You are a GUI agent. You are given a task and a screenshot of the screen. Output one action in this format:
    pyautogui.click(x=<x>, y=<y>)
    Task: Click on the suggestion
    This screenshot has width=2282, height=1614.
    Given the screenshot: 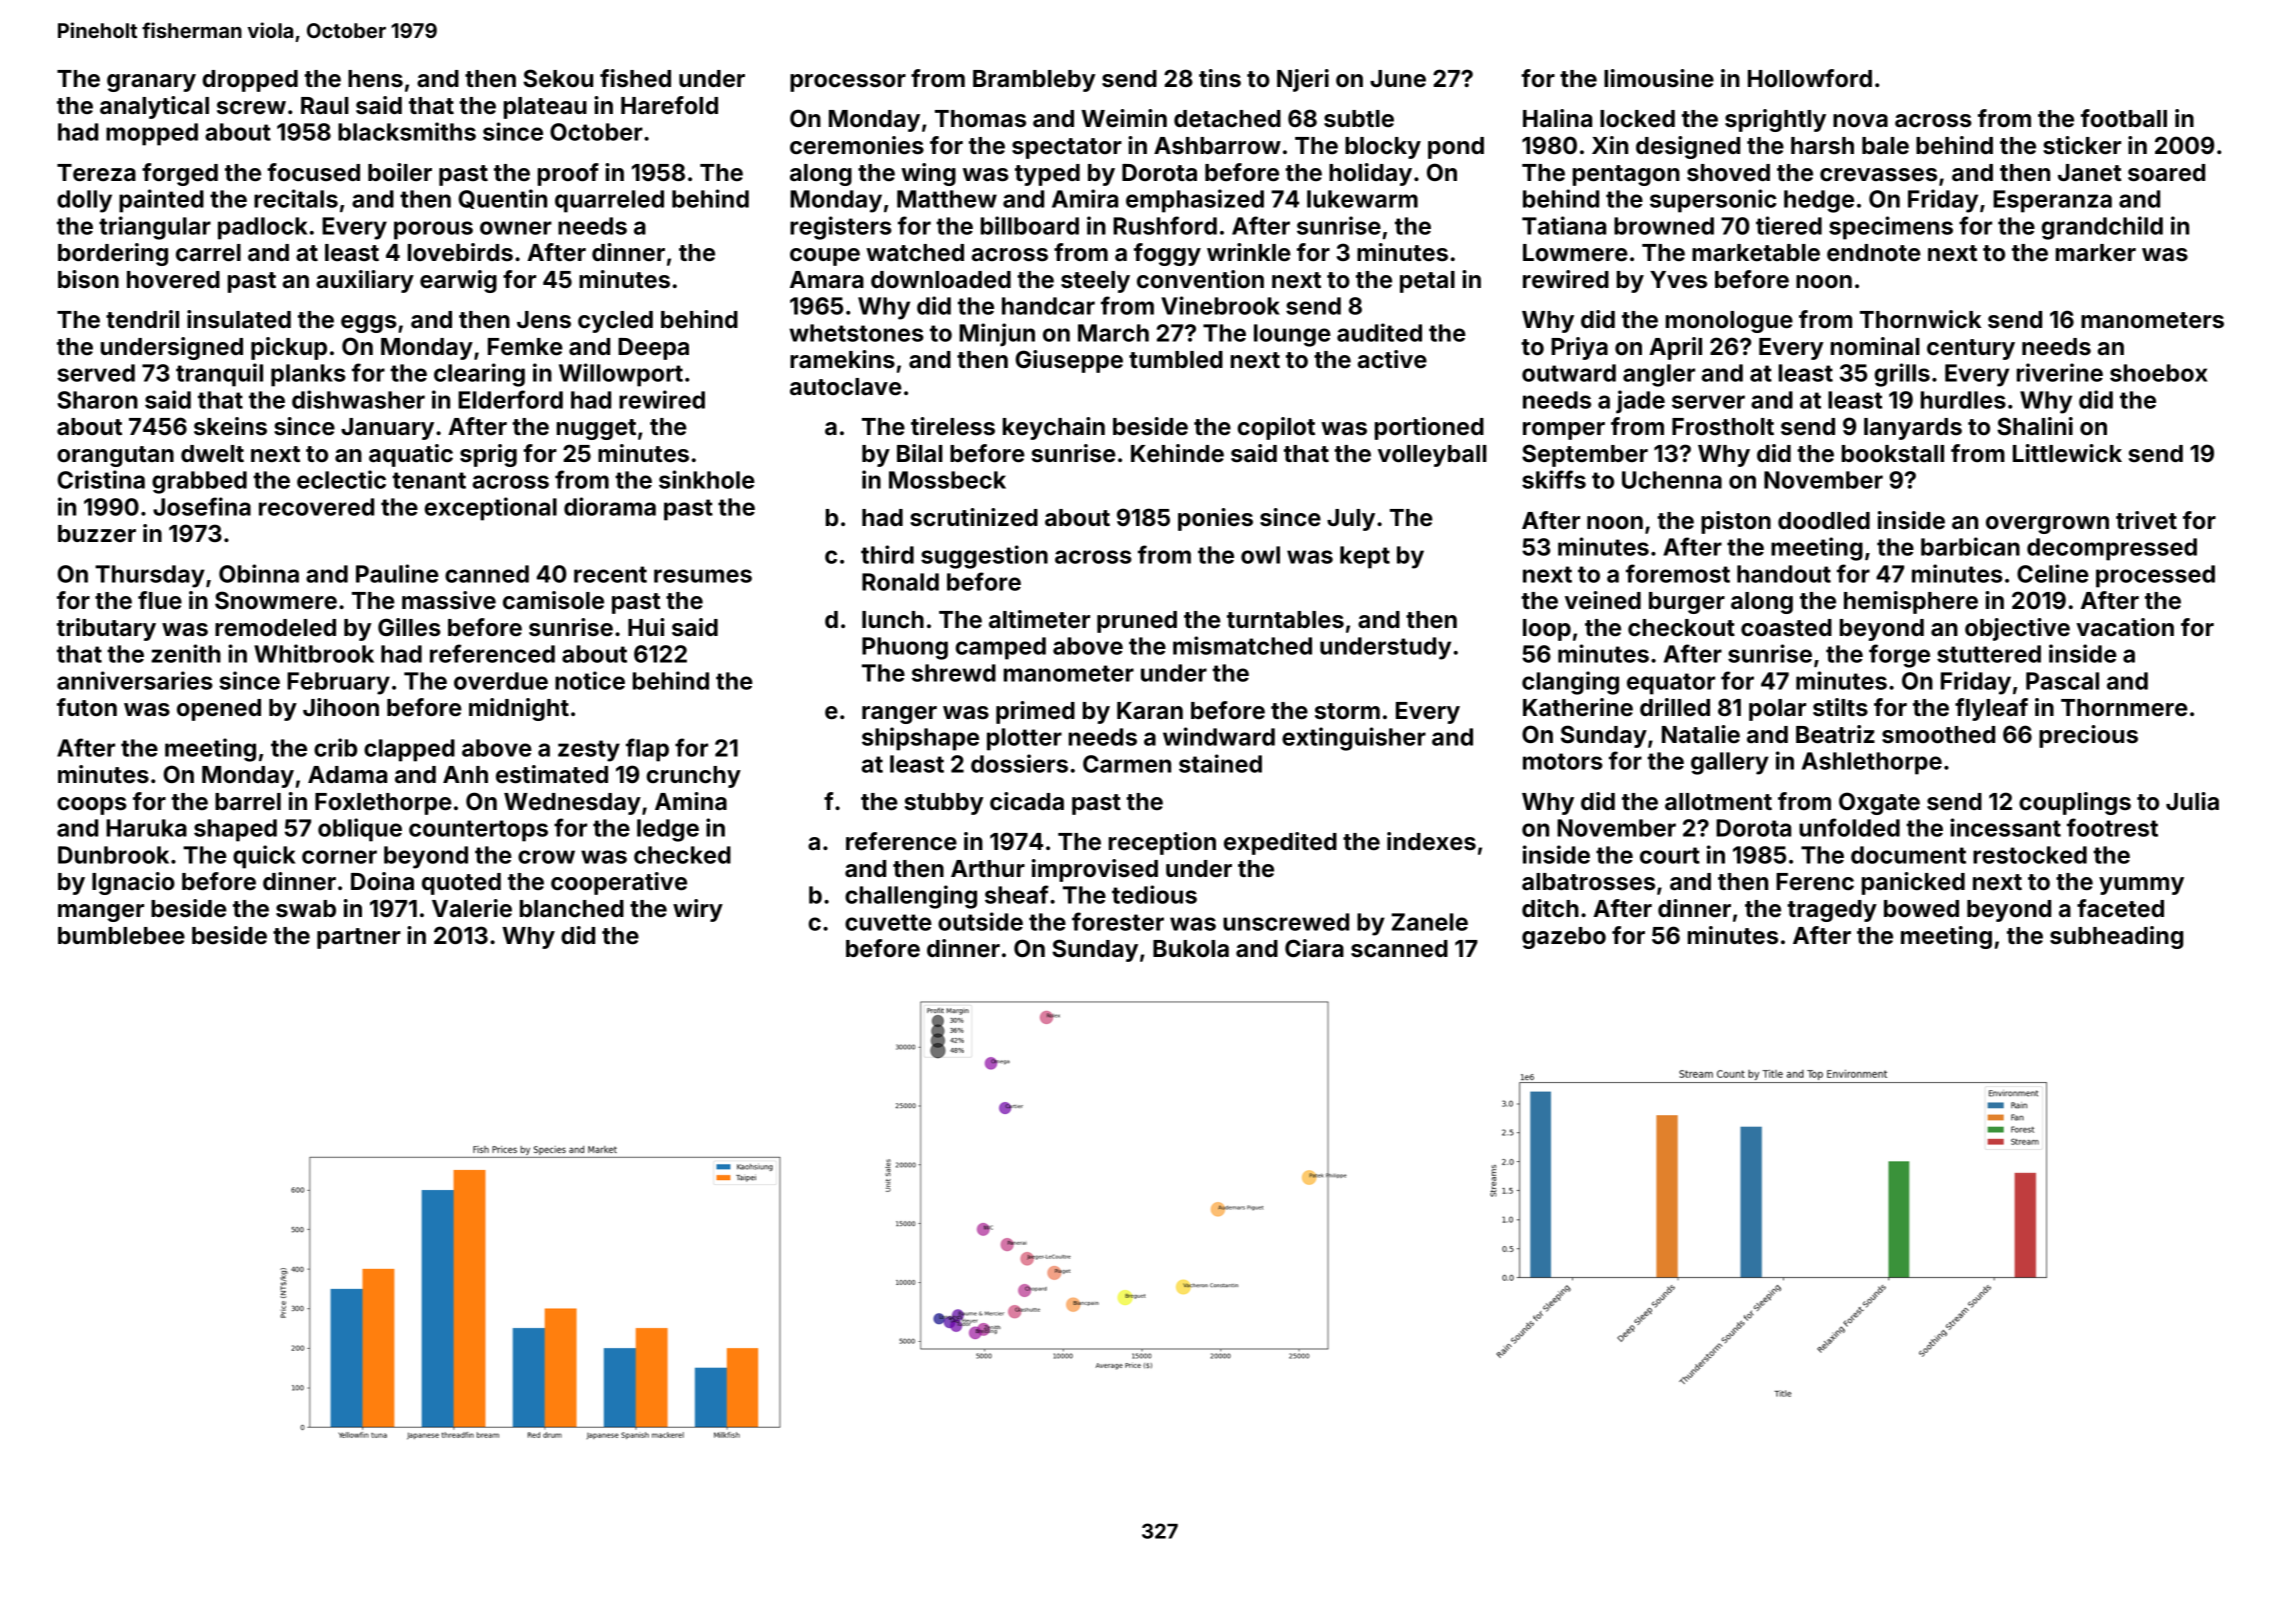 What is the action you would take?
    pyautogui.click(x=984, y=557)
